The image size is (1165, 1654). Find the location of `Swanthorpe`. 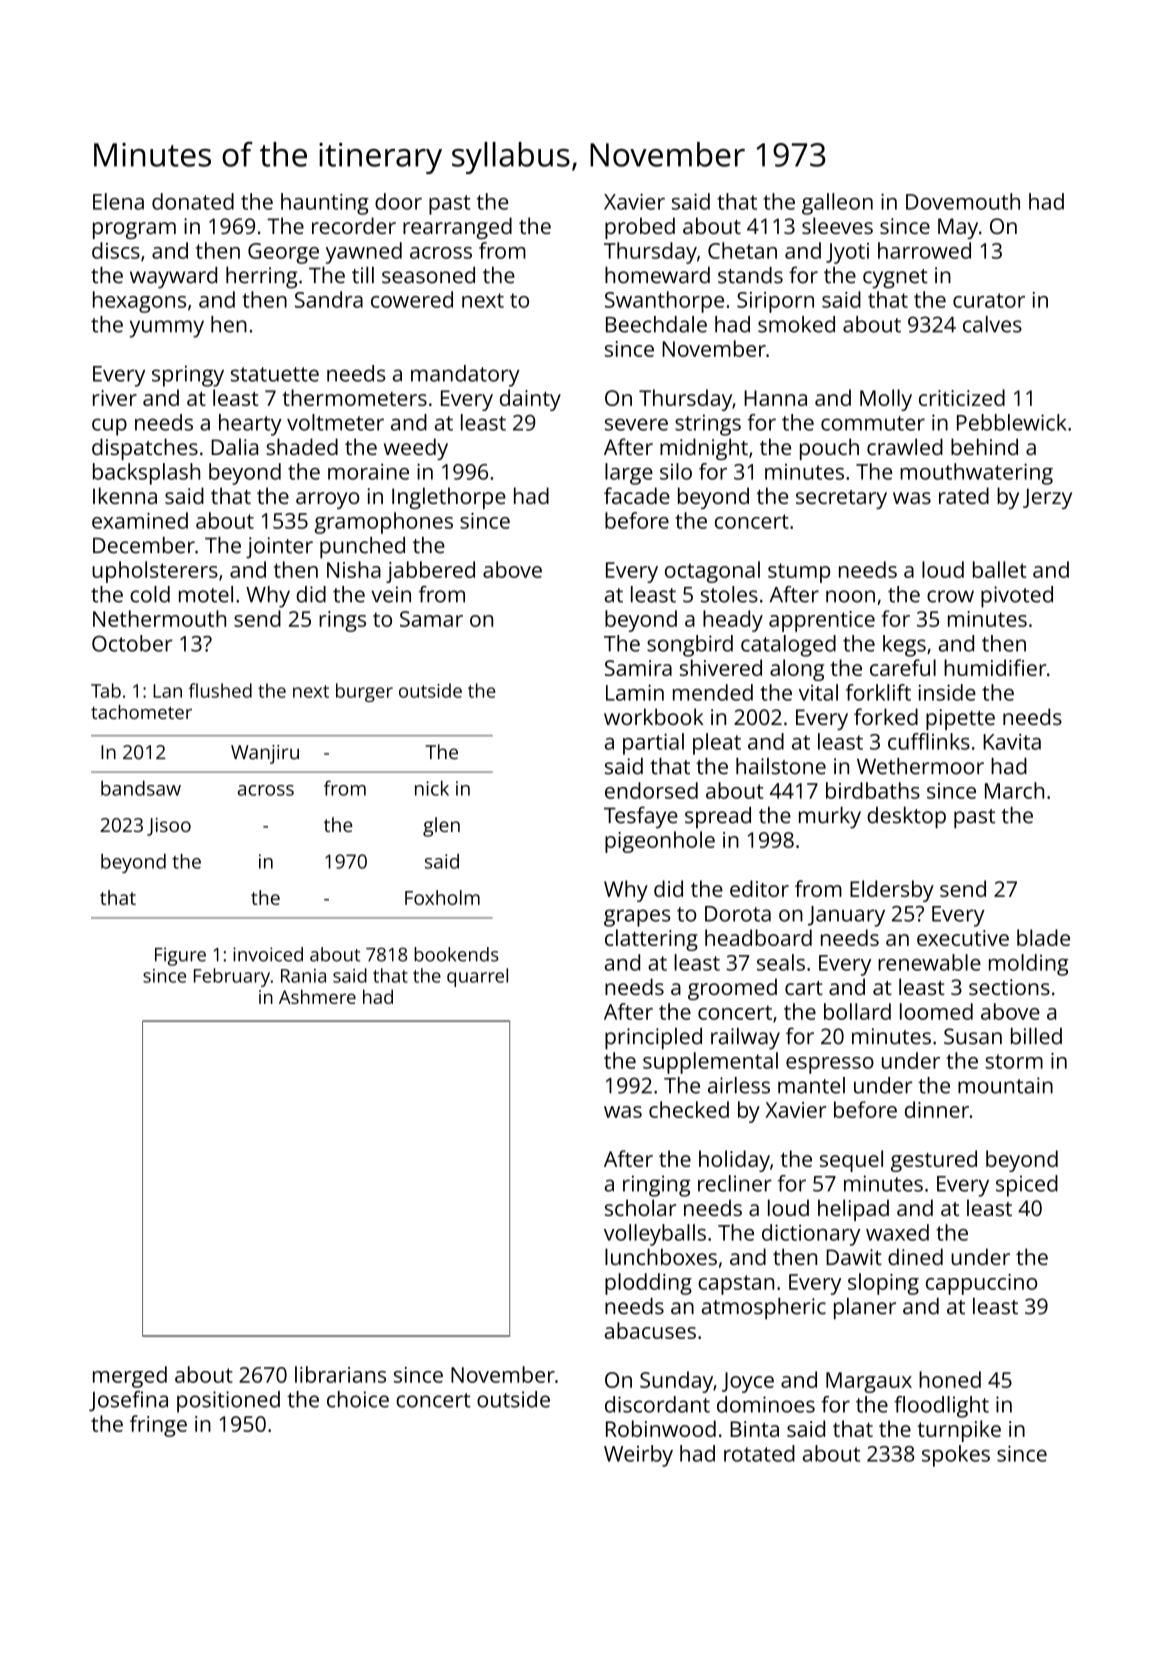

Swanthorpe is located at coordinates (664, 302).
